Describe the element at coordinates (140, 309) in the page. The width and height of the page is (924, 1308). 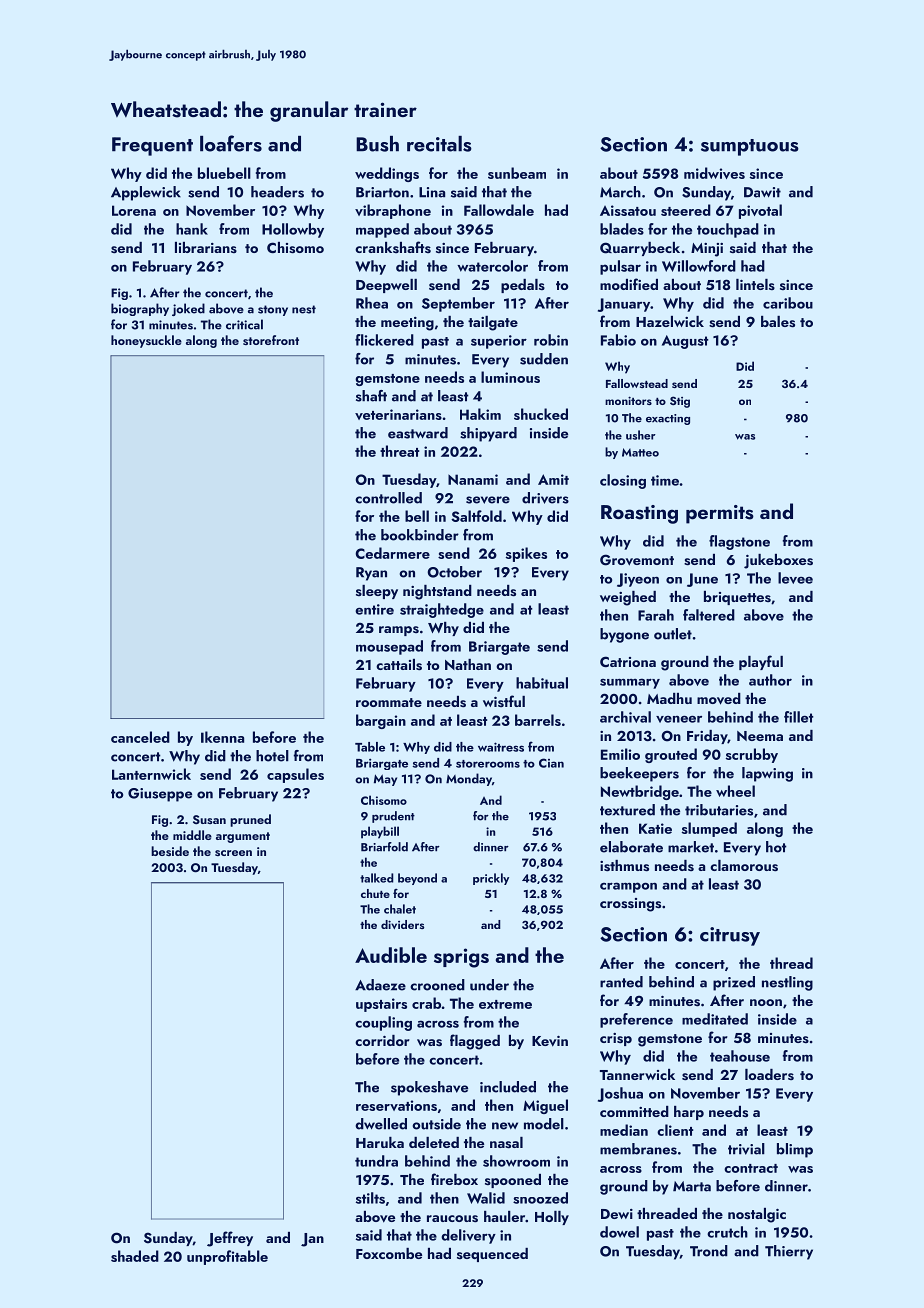
I see `biography` at that location.
